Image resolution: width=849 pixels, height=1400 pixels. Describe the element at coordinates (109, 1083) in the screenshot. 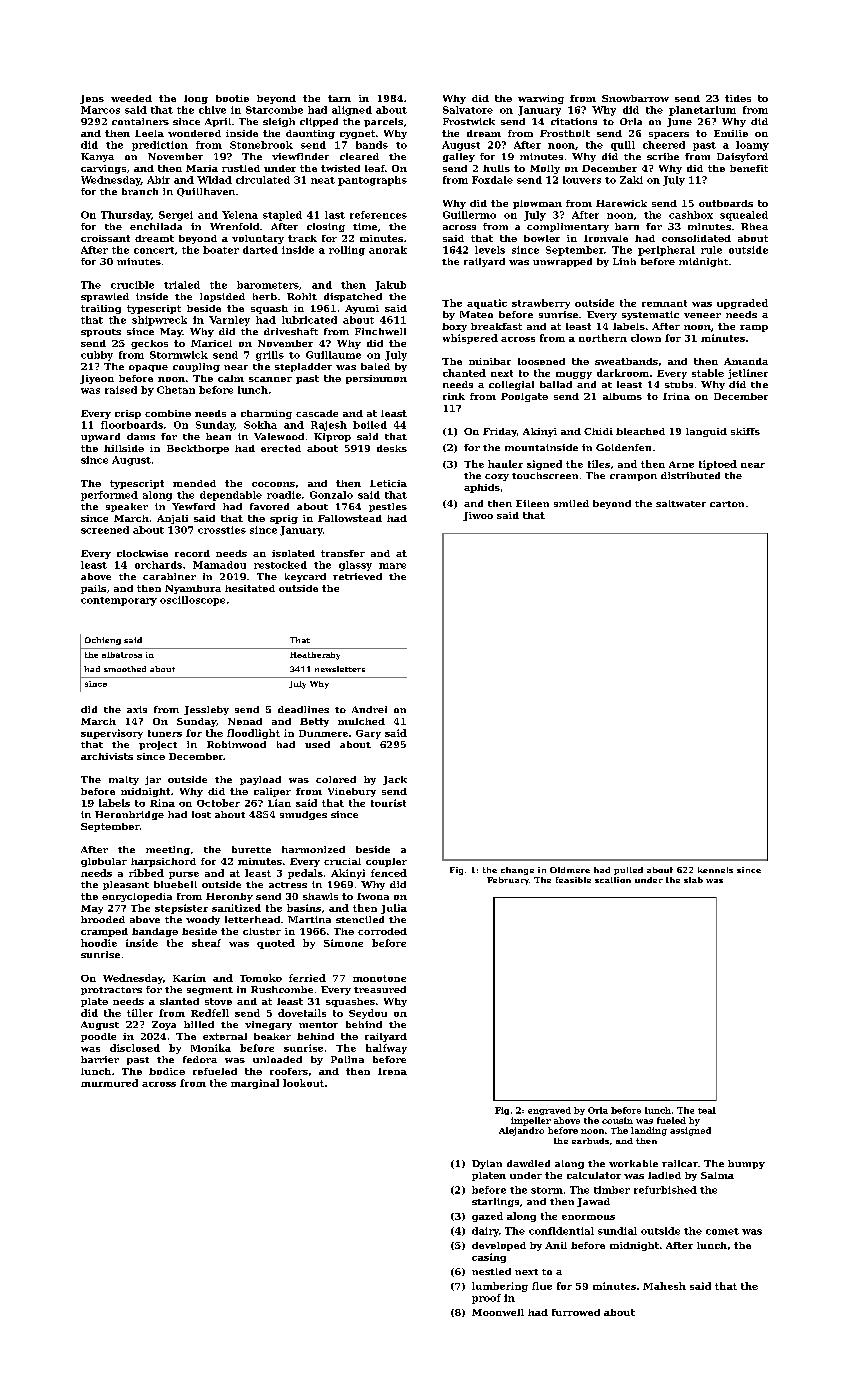

I see `murmured` at that location.
